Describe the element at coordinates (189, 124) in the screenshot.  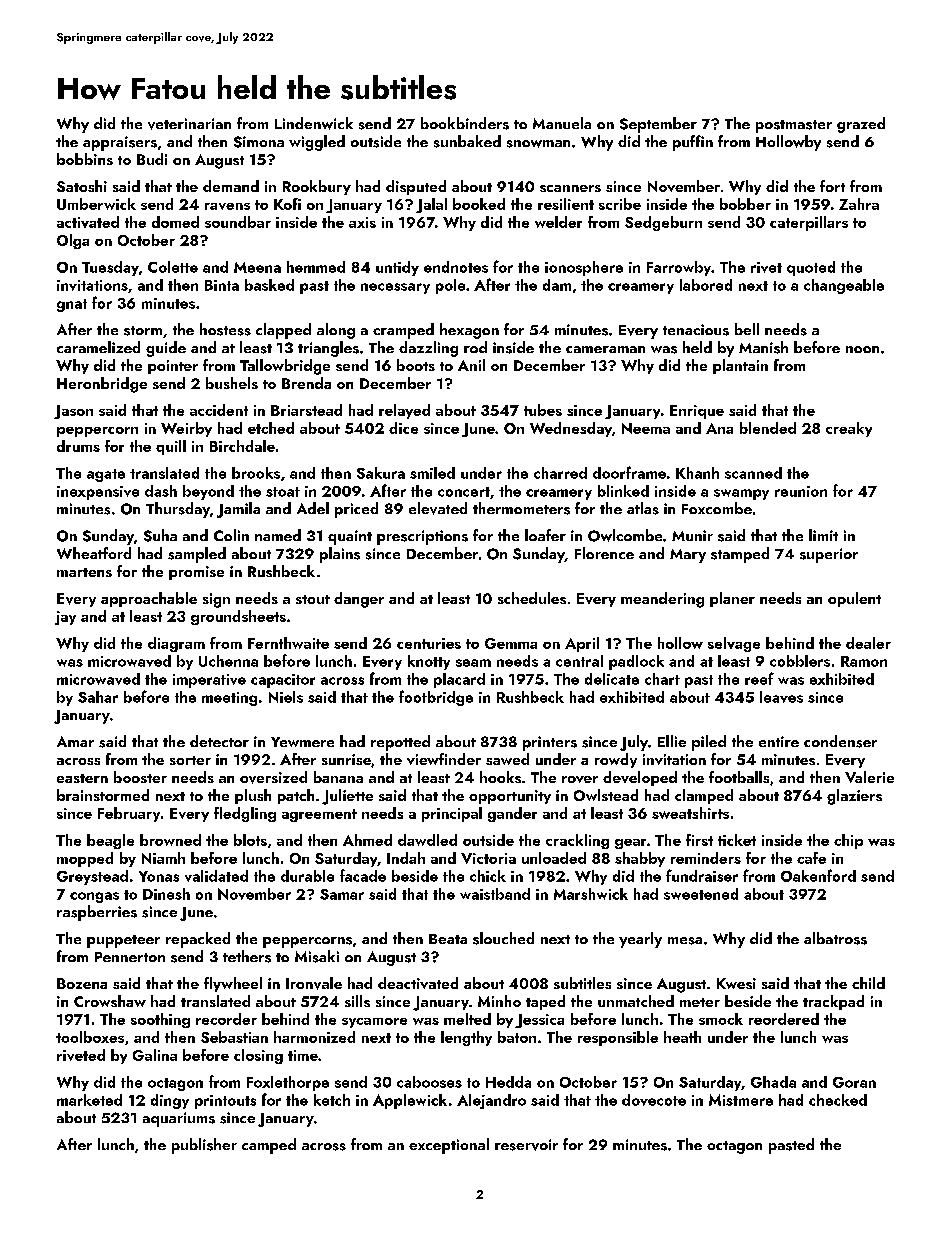
I see `veterinarian` at that location.
